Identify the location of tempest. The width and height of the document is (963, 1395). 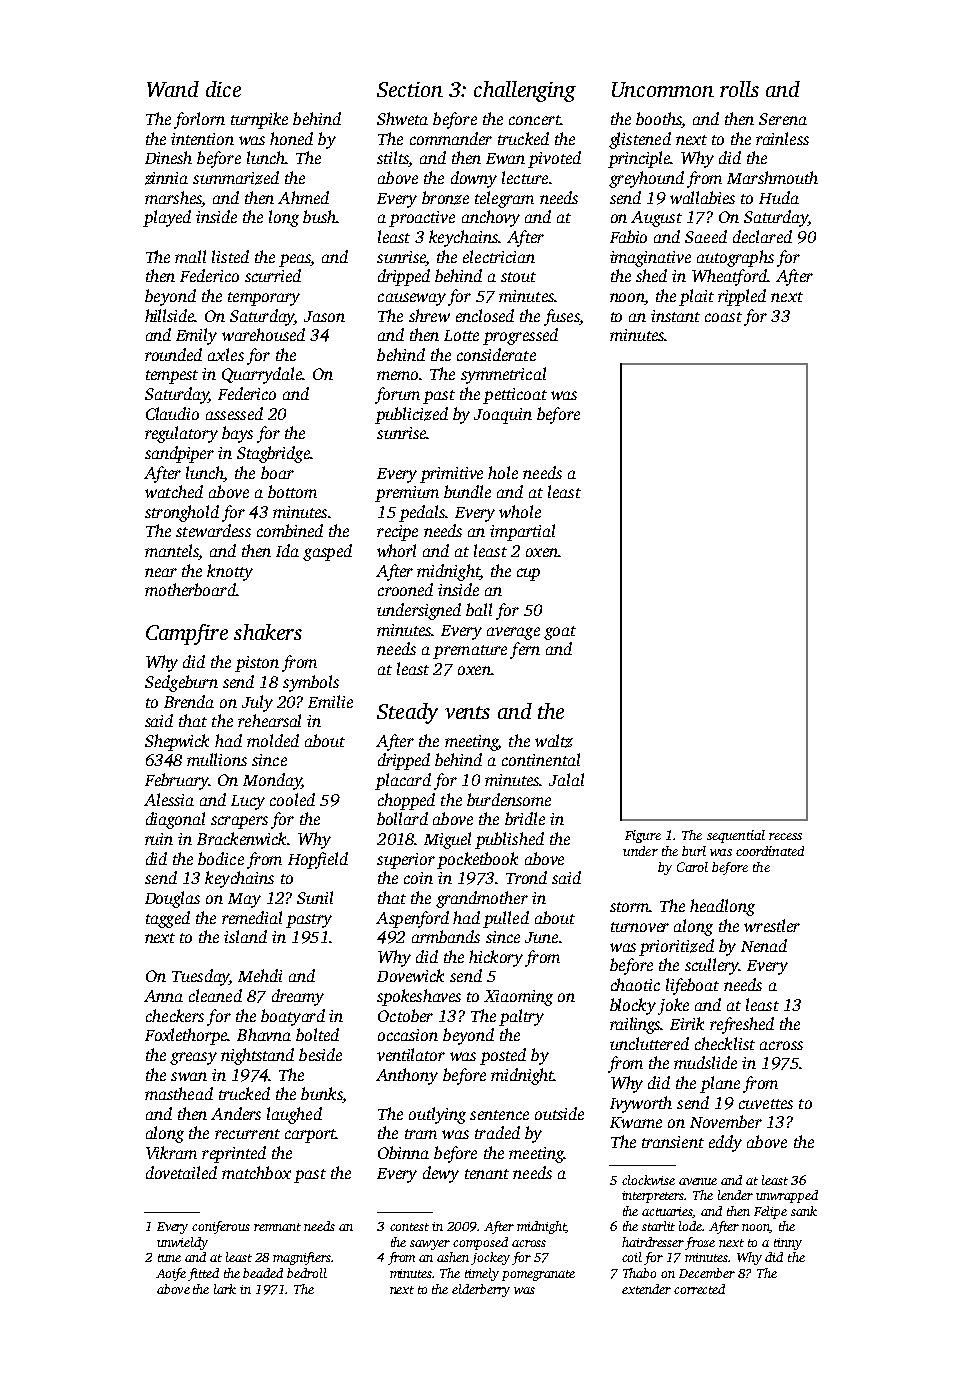
(172, 377).
